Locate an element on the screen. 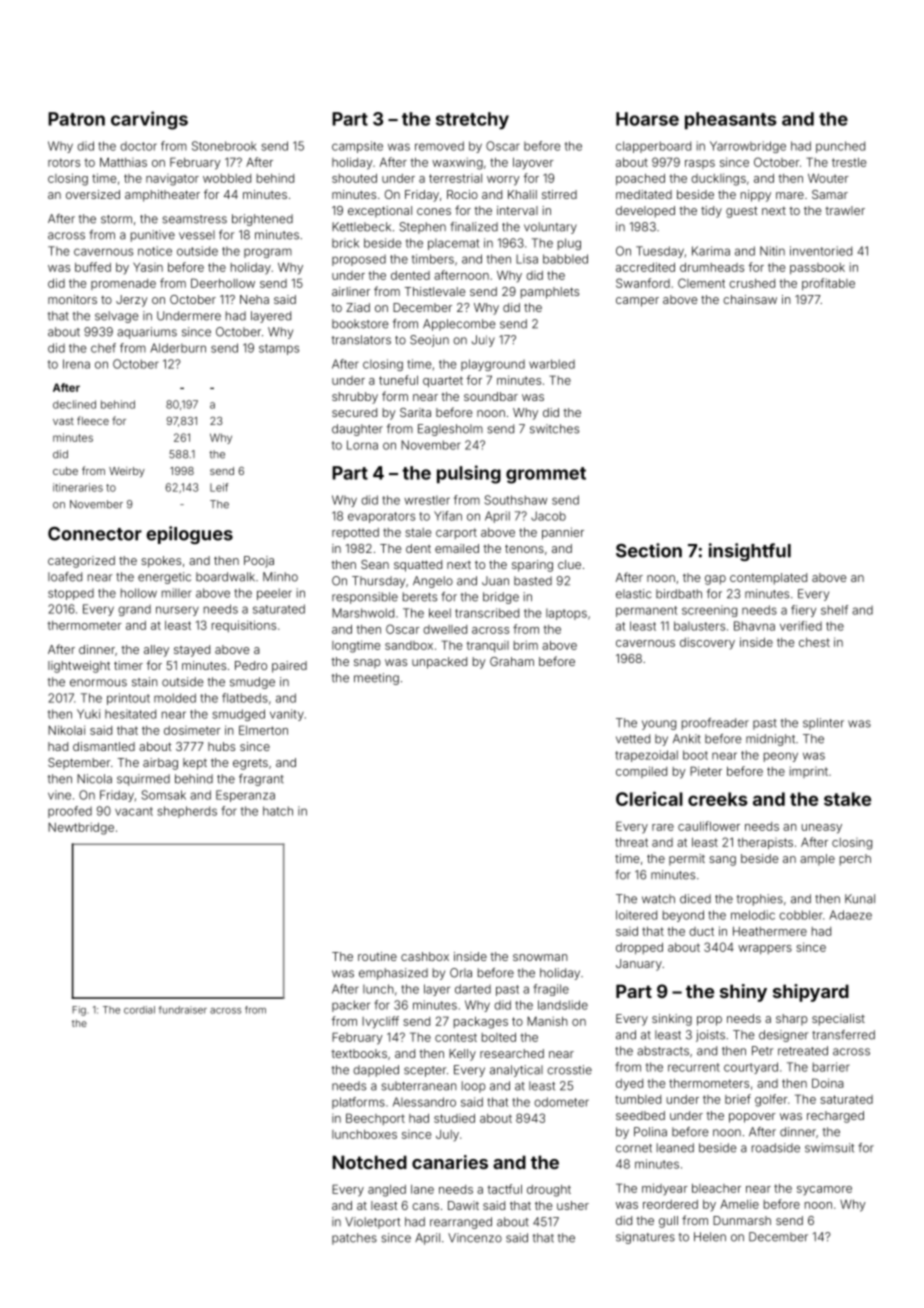 The width and height of the screenshot is (924, 1308). cube is located at coordinates (65, 471).
